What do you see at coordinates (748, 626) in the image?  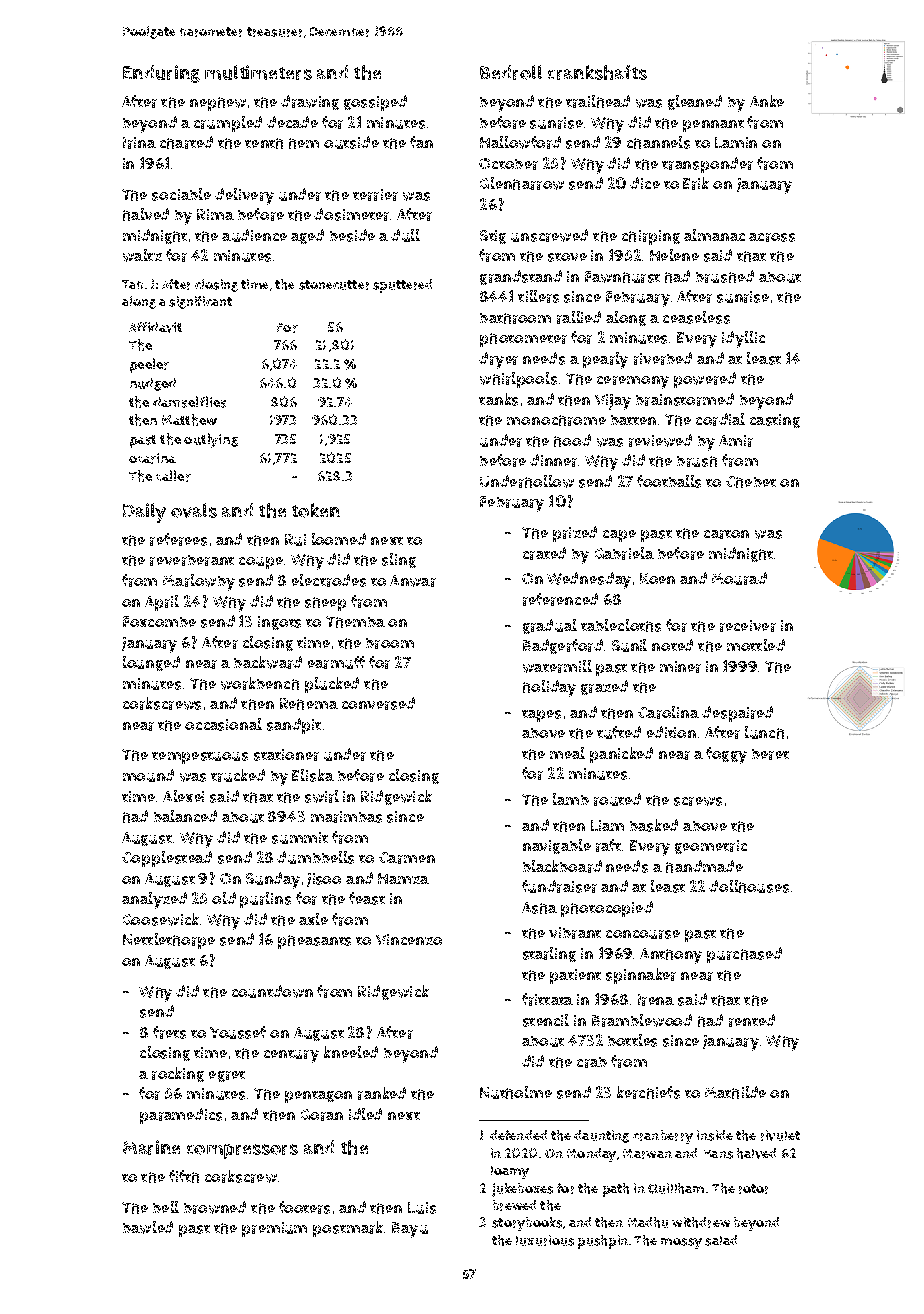 I see `receiver` at bounding box center [748, 626].
